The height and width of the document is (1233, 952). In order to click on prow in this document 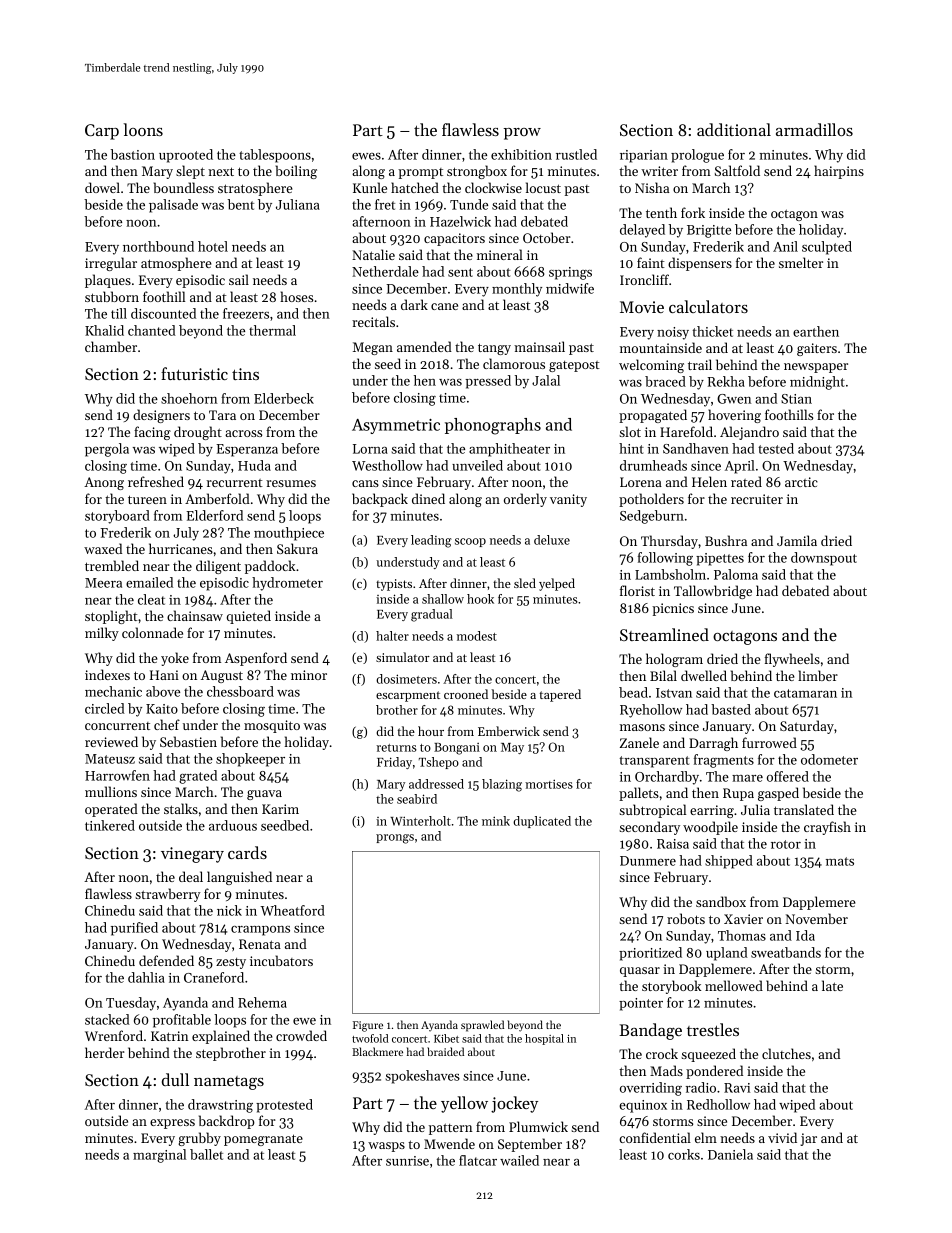, I will do `click(522, 134)`.
